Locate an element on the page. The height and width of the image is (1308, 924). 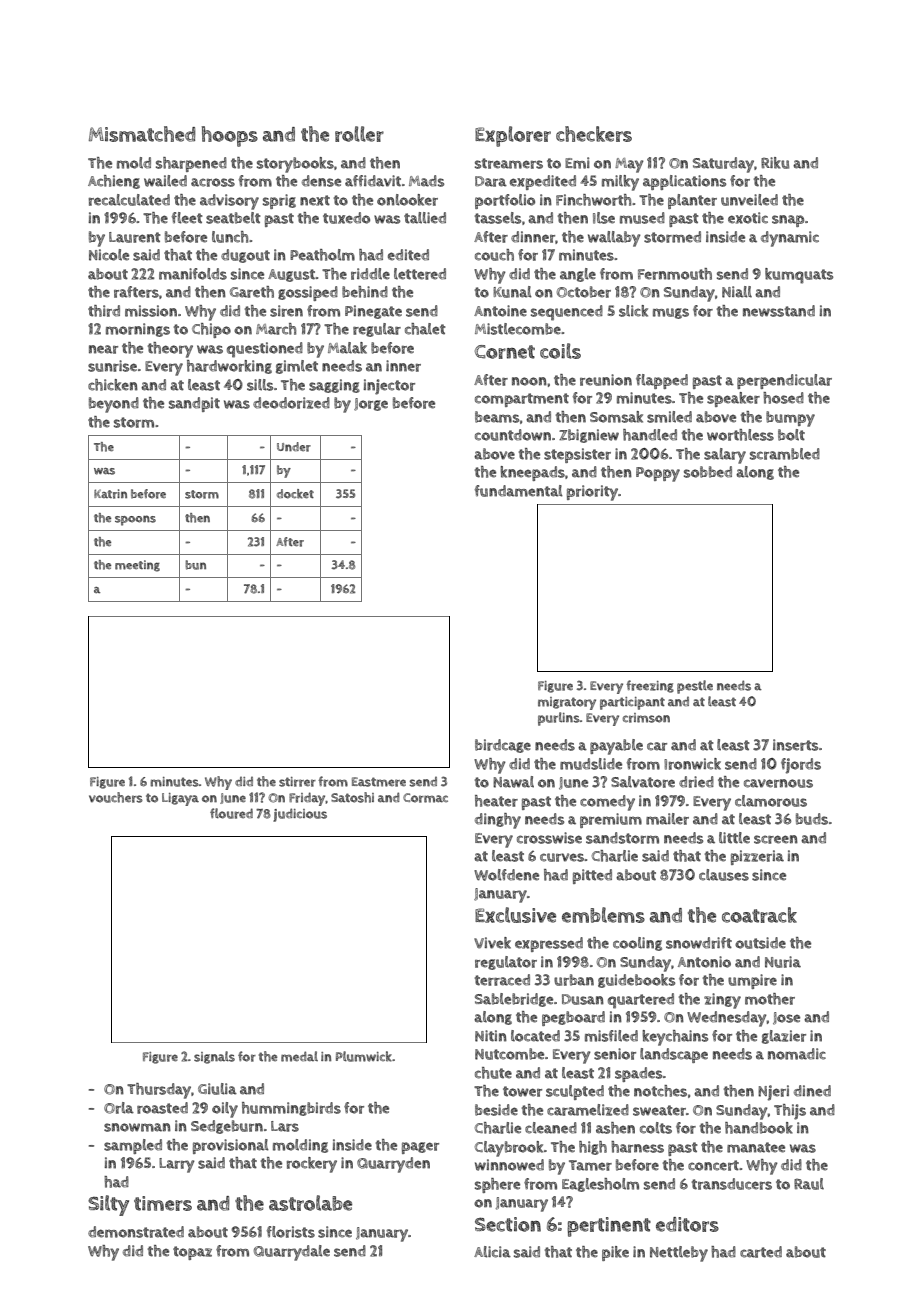
Nawal is located at coordinates (513, 782).
